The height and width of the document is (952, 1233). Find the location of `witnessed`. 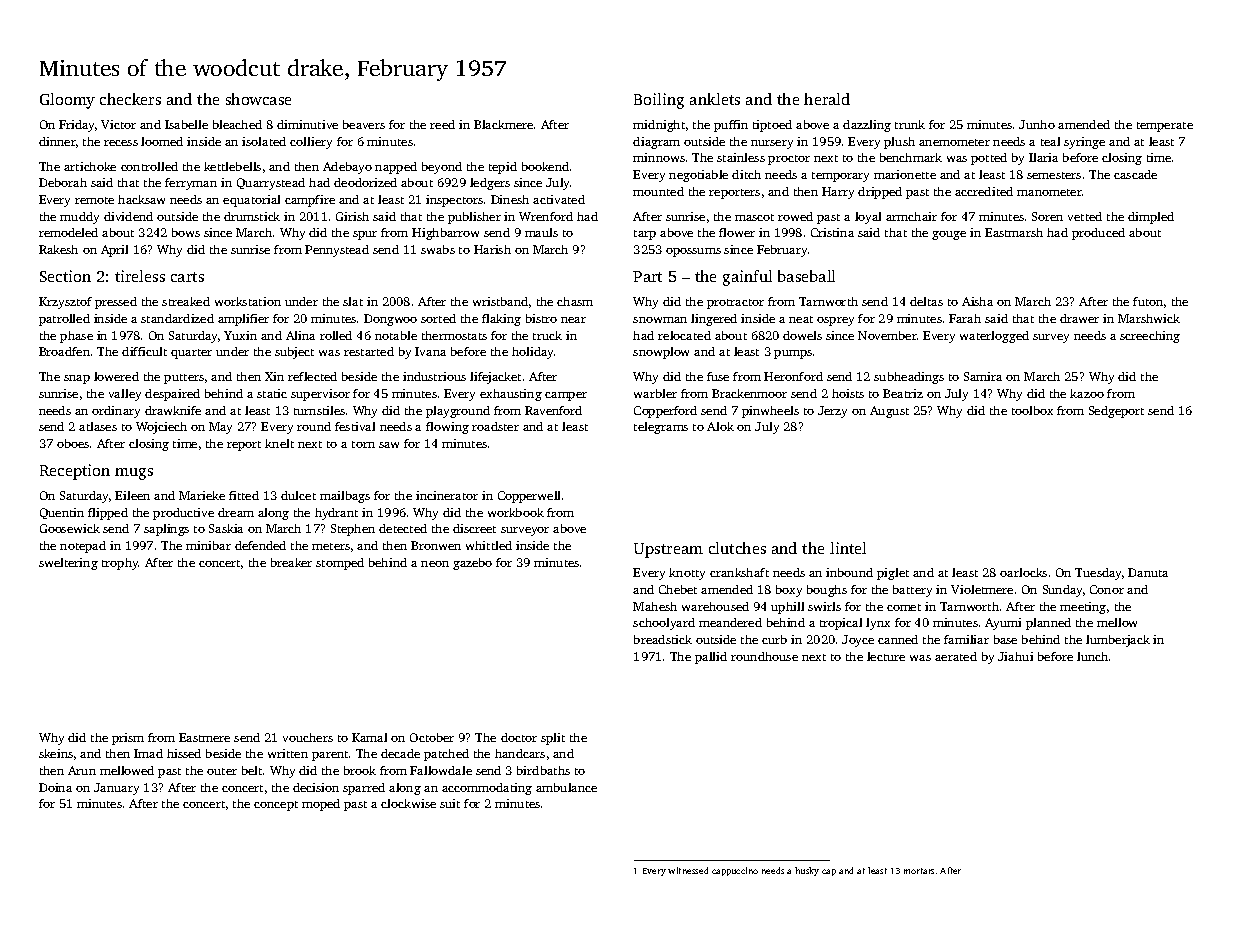

witnessed is located at coordinates (688, 870).
